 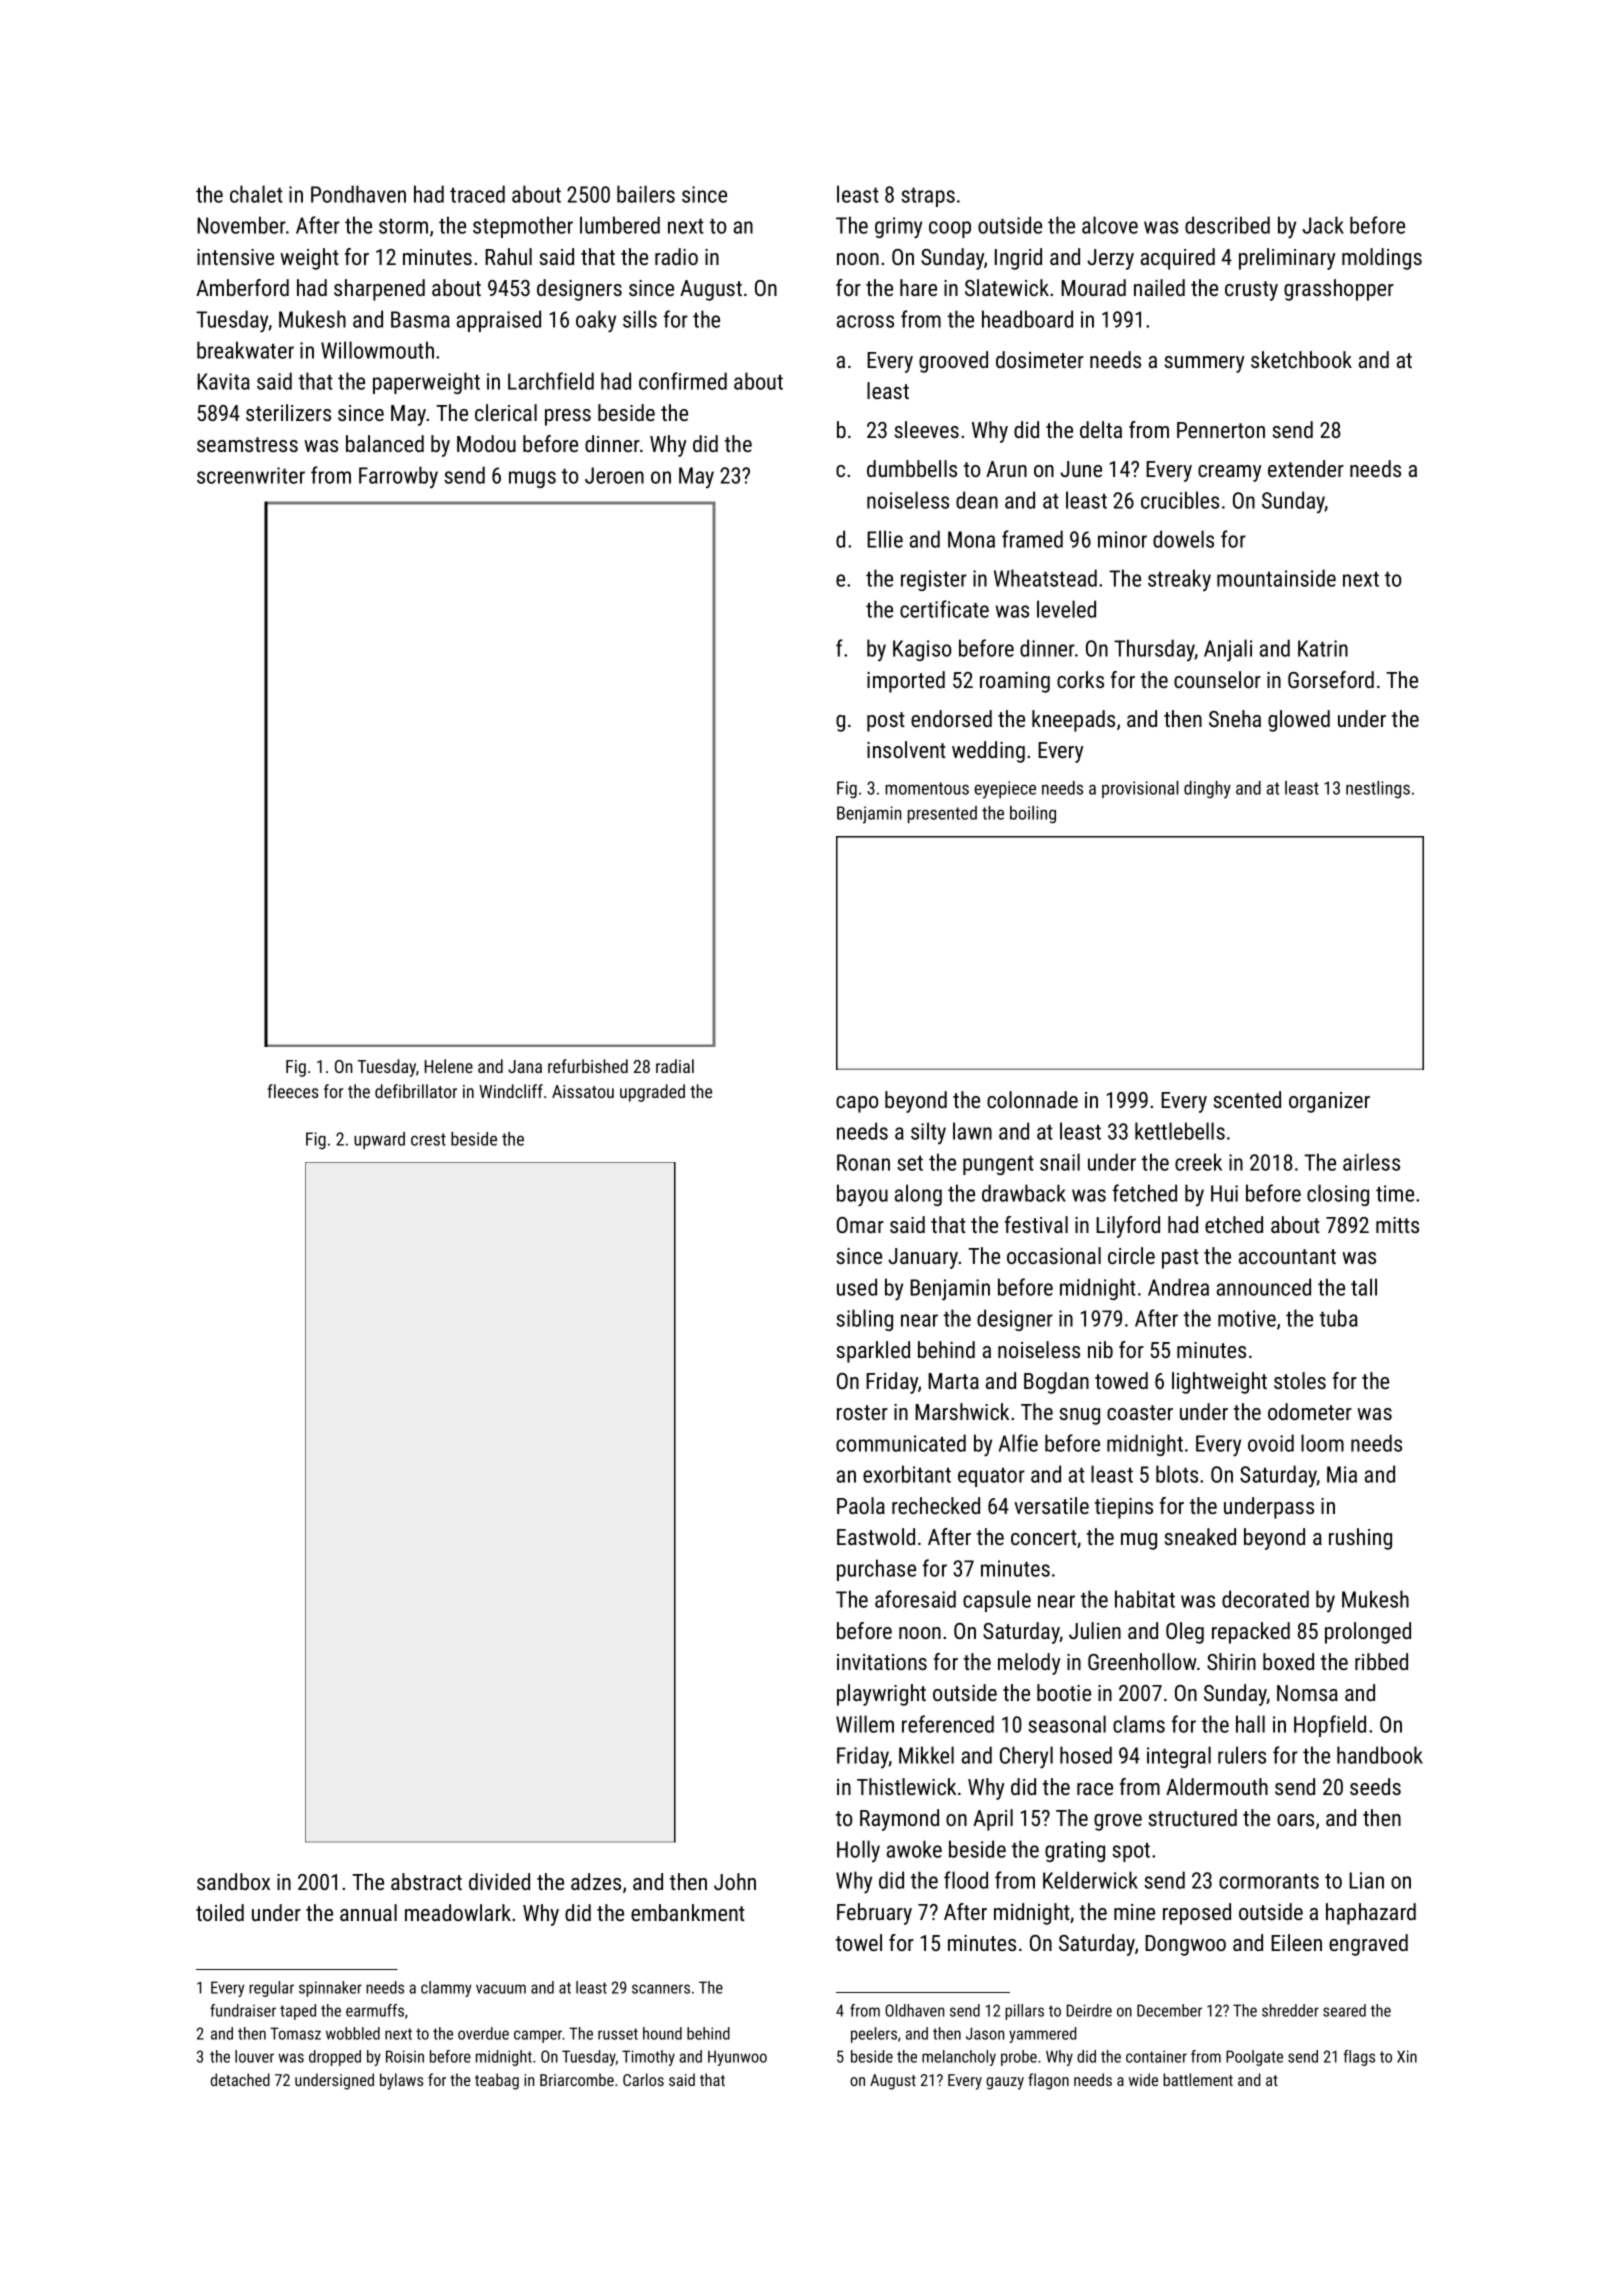 What do you see at coordinates (1322, 1443) in the image?
I see `loom` at bounding box center [1322, 1443].
